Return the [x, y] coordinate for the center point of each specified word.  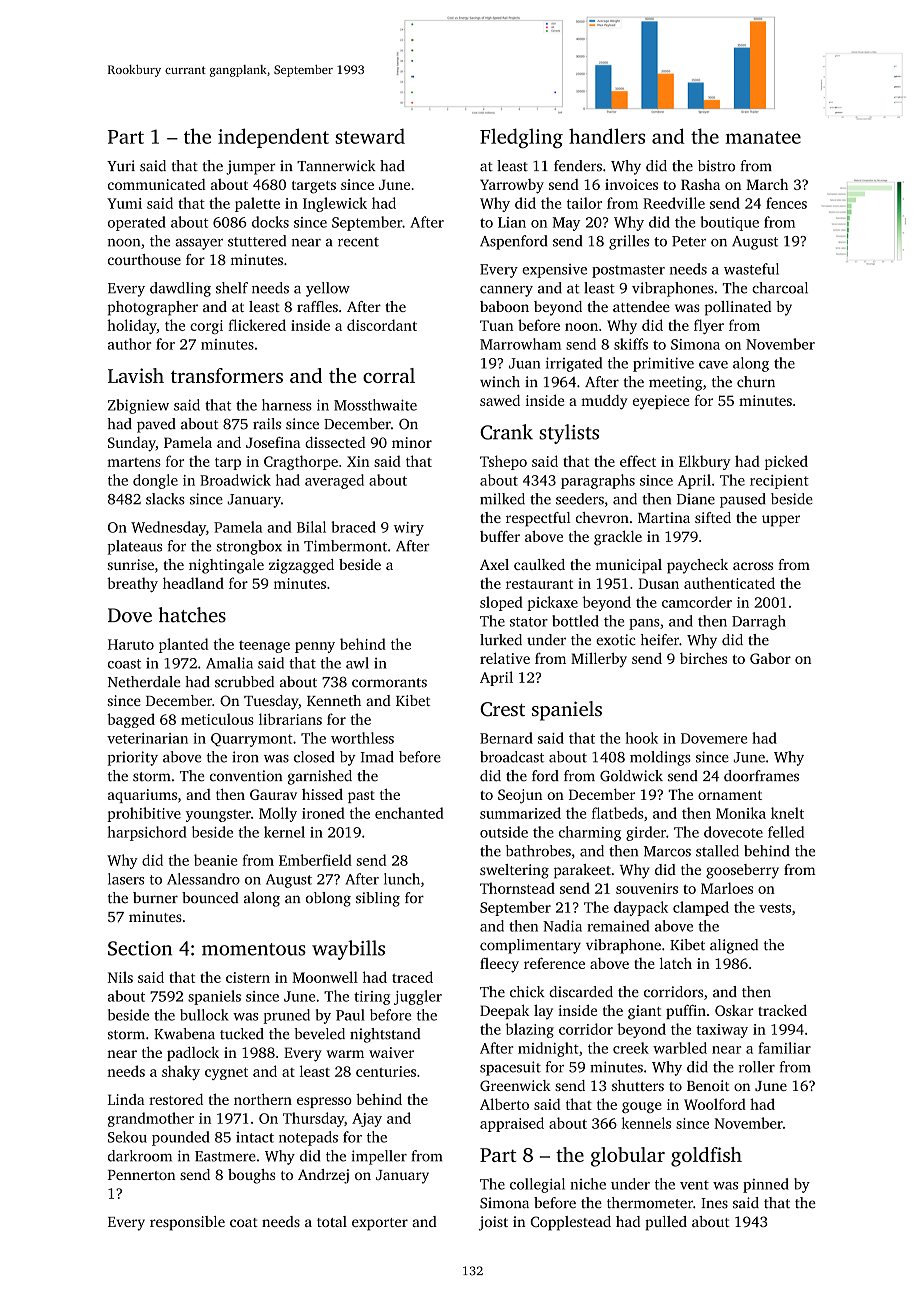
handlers [607, 136]
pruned [286, 1016]
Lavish [136, 375]
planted [183, 645]
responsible [187, 1223]
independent [273, 138]
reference [554, 963]
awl [357, 663]
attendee [641, 306]
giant [644, 1012]
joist [493, 1223]
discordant [382, 325]
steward [370, 136]
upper [781, 521]
